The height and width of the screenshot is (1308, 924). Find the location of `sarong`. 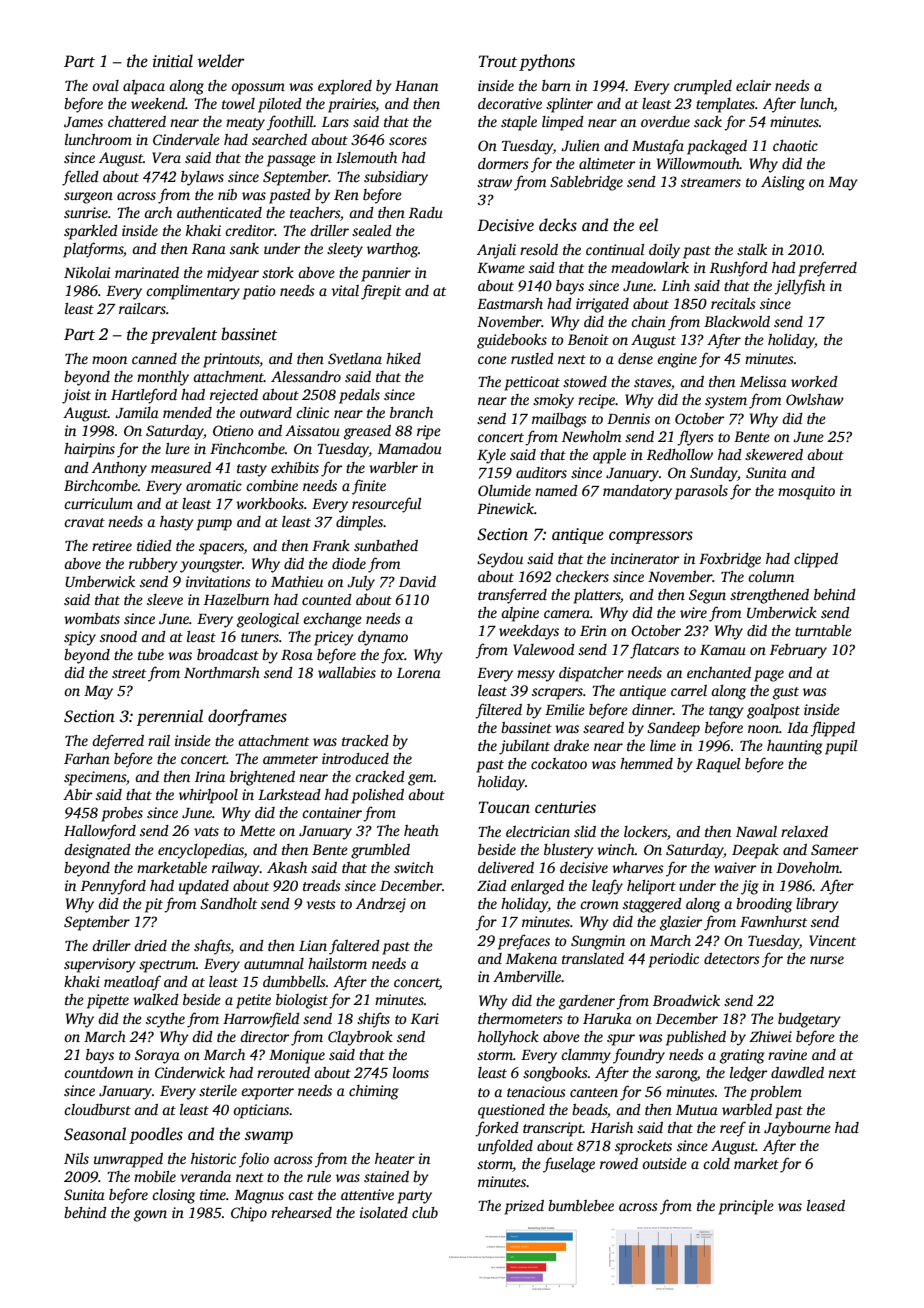

sarong is located at coordinates (676, 1076).
